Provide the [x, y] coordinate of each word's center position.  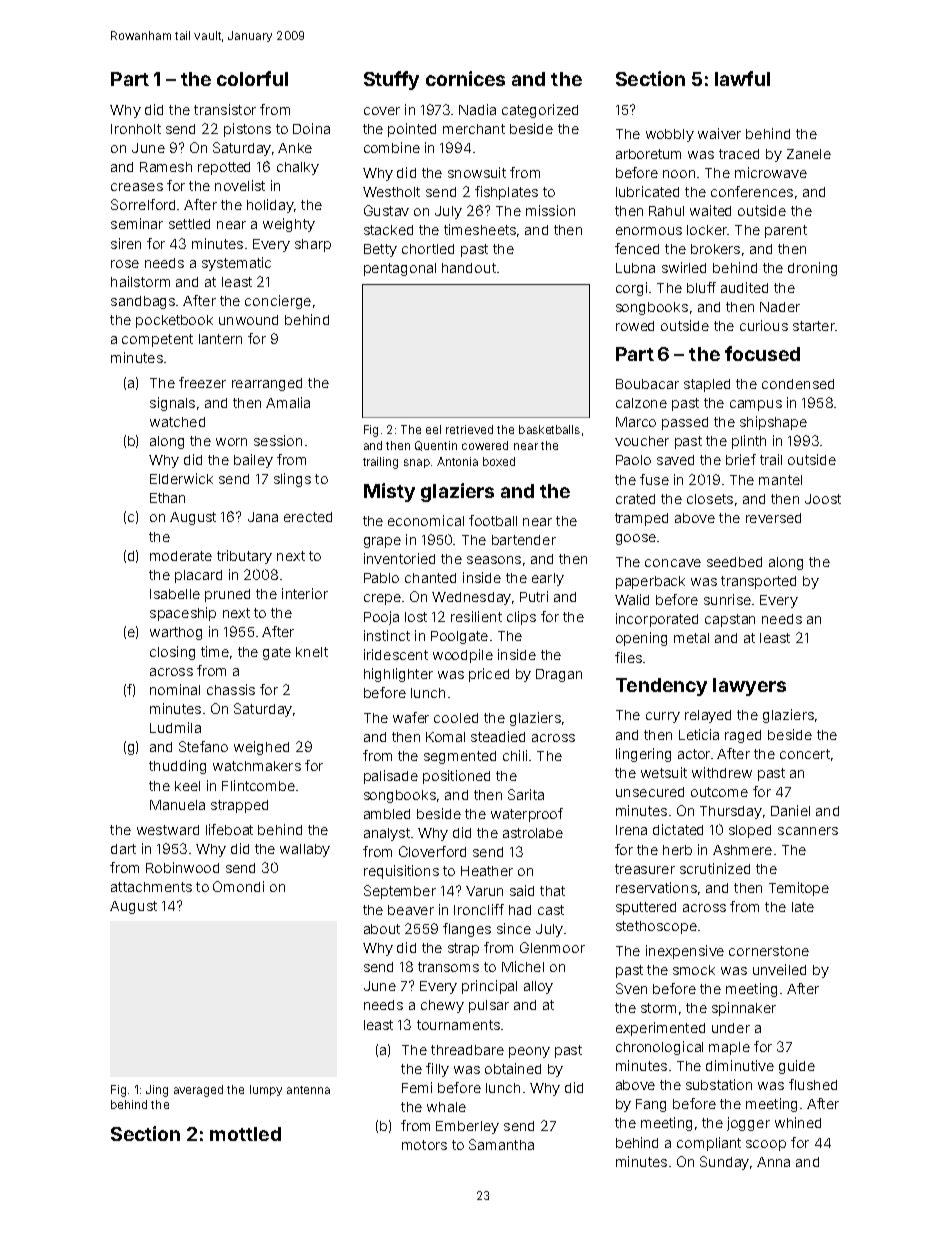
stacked [388, 230]
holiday [270, 206]
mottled [245, 1134]
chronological [659, 1048]
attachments [151, 887]
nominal [175, 689]
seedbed [734, 562]
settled [189, 224]
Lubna [635, 268]
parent [786, 231]
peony [529, 1052]
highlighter [398, 675]
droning [812, 269]
